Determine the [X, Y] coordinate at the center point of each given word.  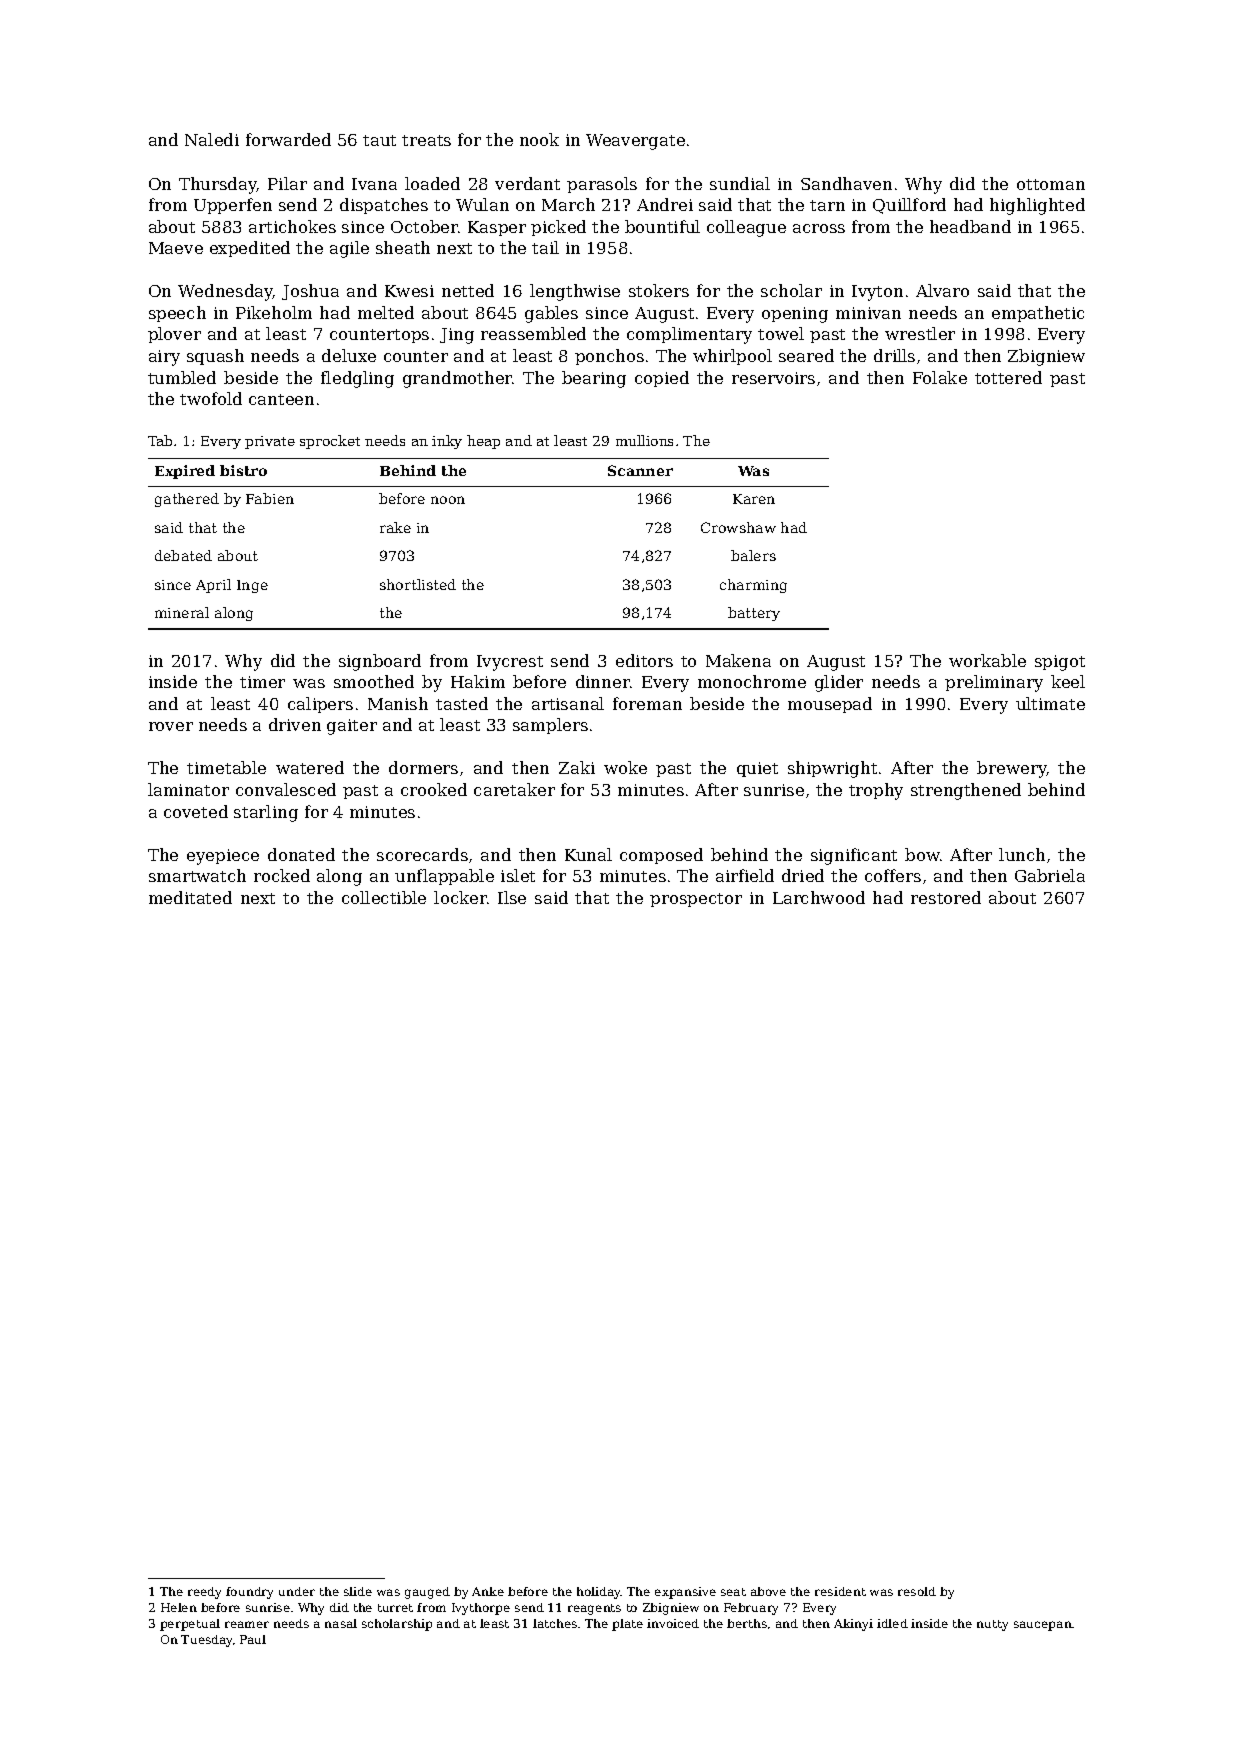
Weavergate [635, 142]
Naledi [212, 139]
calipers [320, 705]
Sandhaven [846, 183]
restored [946, 897]
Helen [179, 1607]
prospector [696, 900]
